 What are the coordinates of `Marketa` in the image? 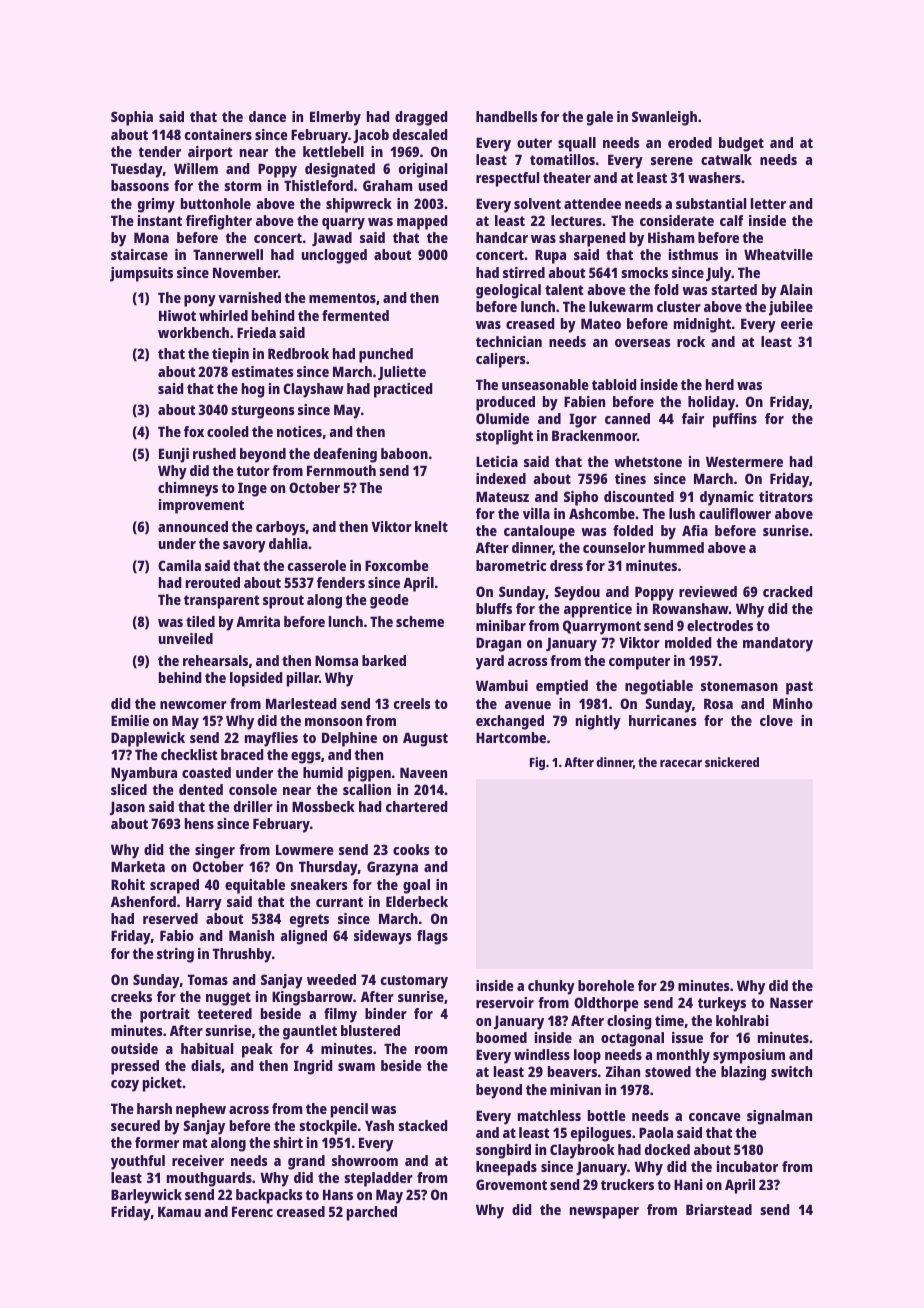 It's located at (138, 866).
